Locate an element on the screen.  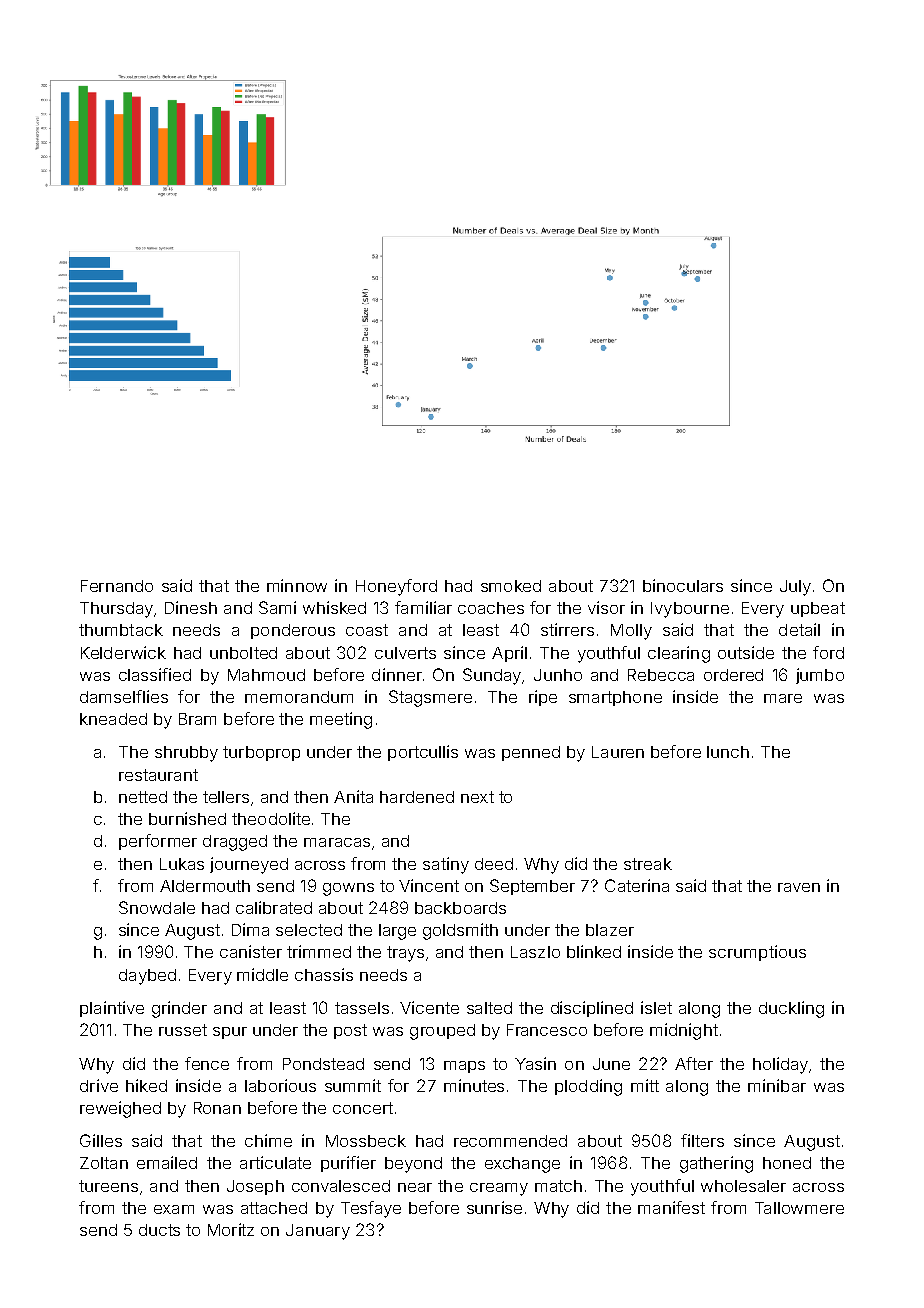
spur is located at coordinates (230, 1033).
